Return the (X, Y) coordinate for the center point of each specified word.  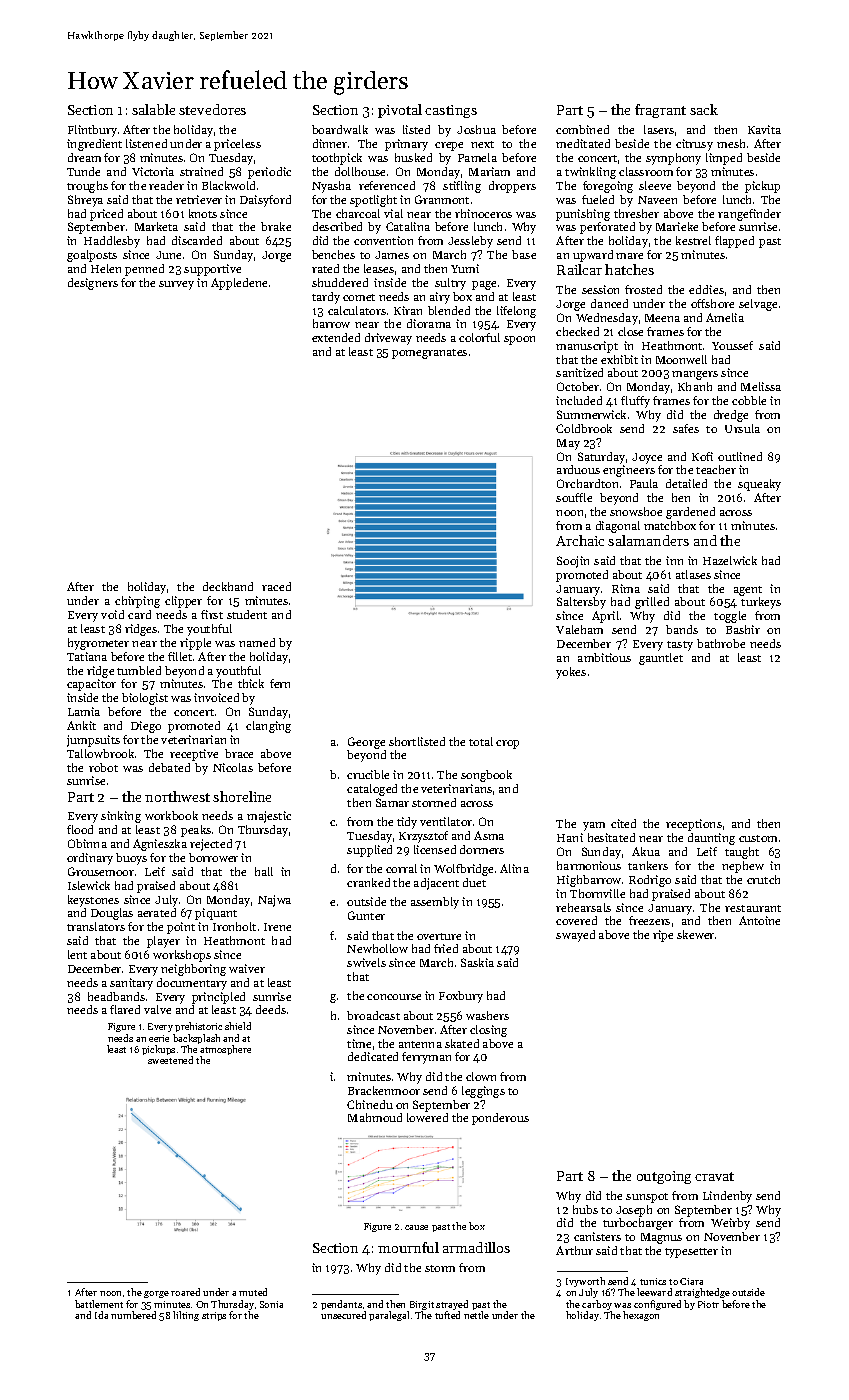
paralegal (389, 1316)
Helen (106, 268)
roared (185, 1292)
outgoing (664, 1177)
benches (333, 254)
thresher (636, 213)
